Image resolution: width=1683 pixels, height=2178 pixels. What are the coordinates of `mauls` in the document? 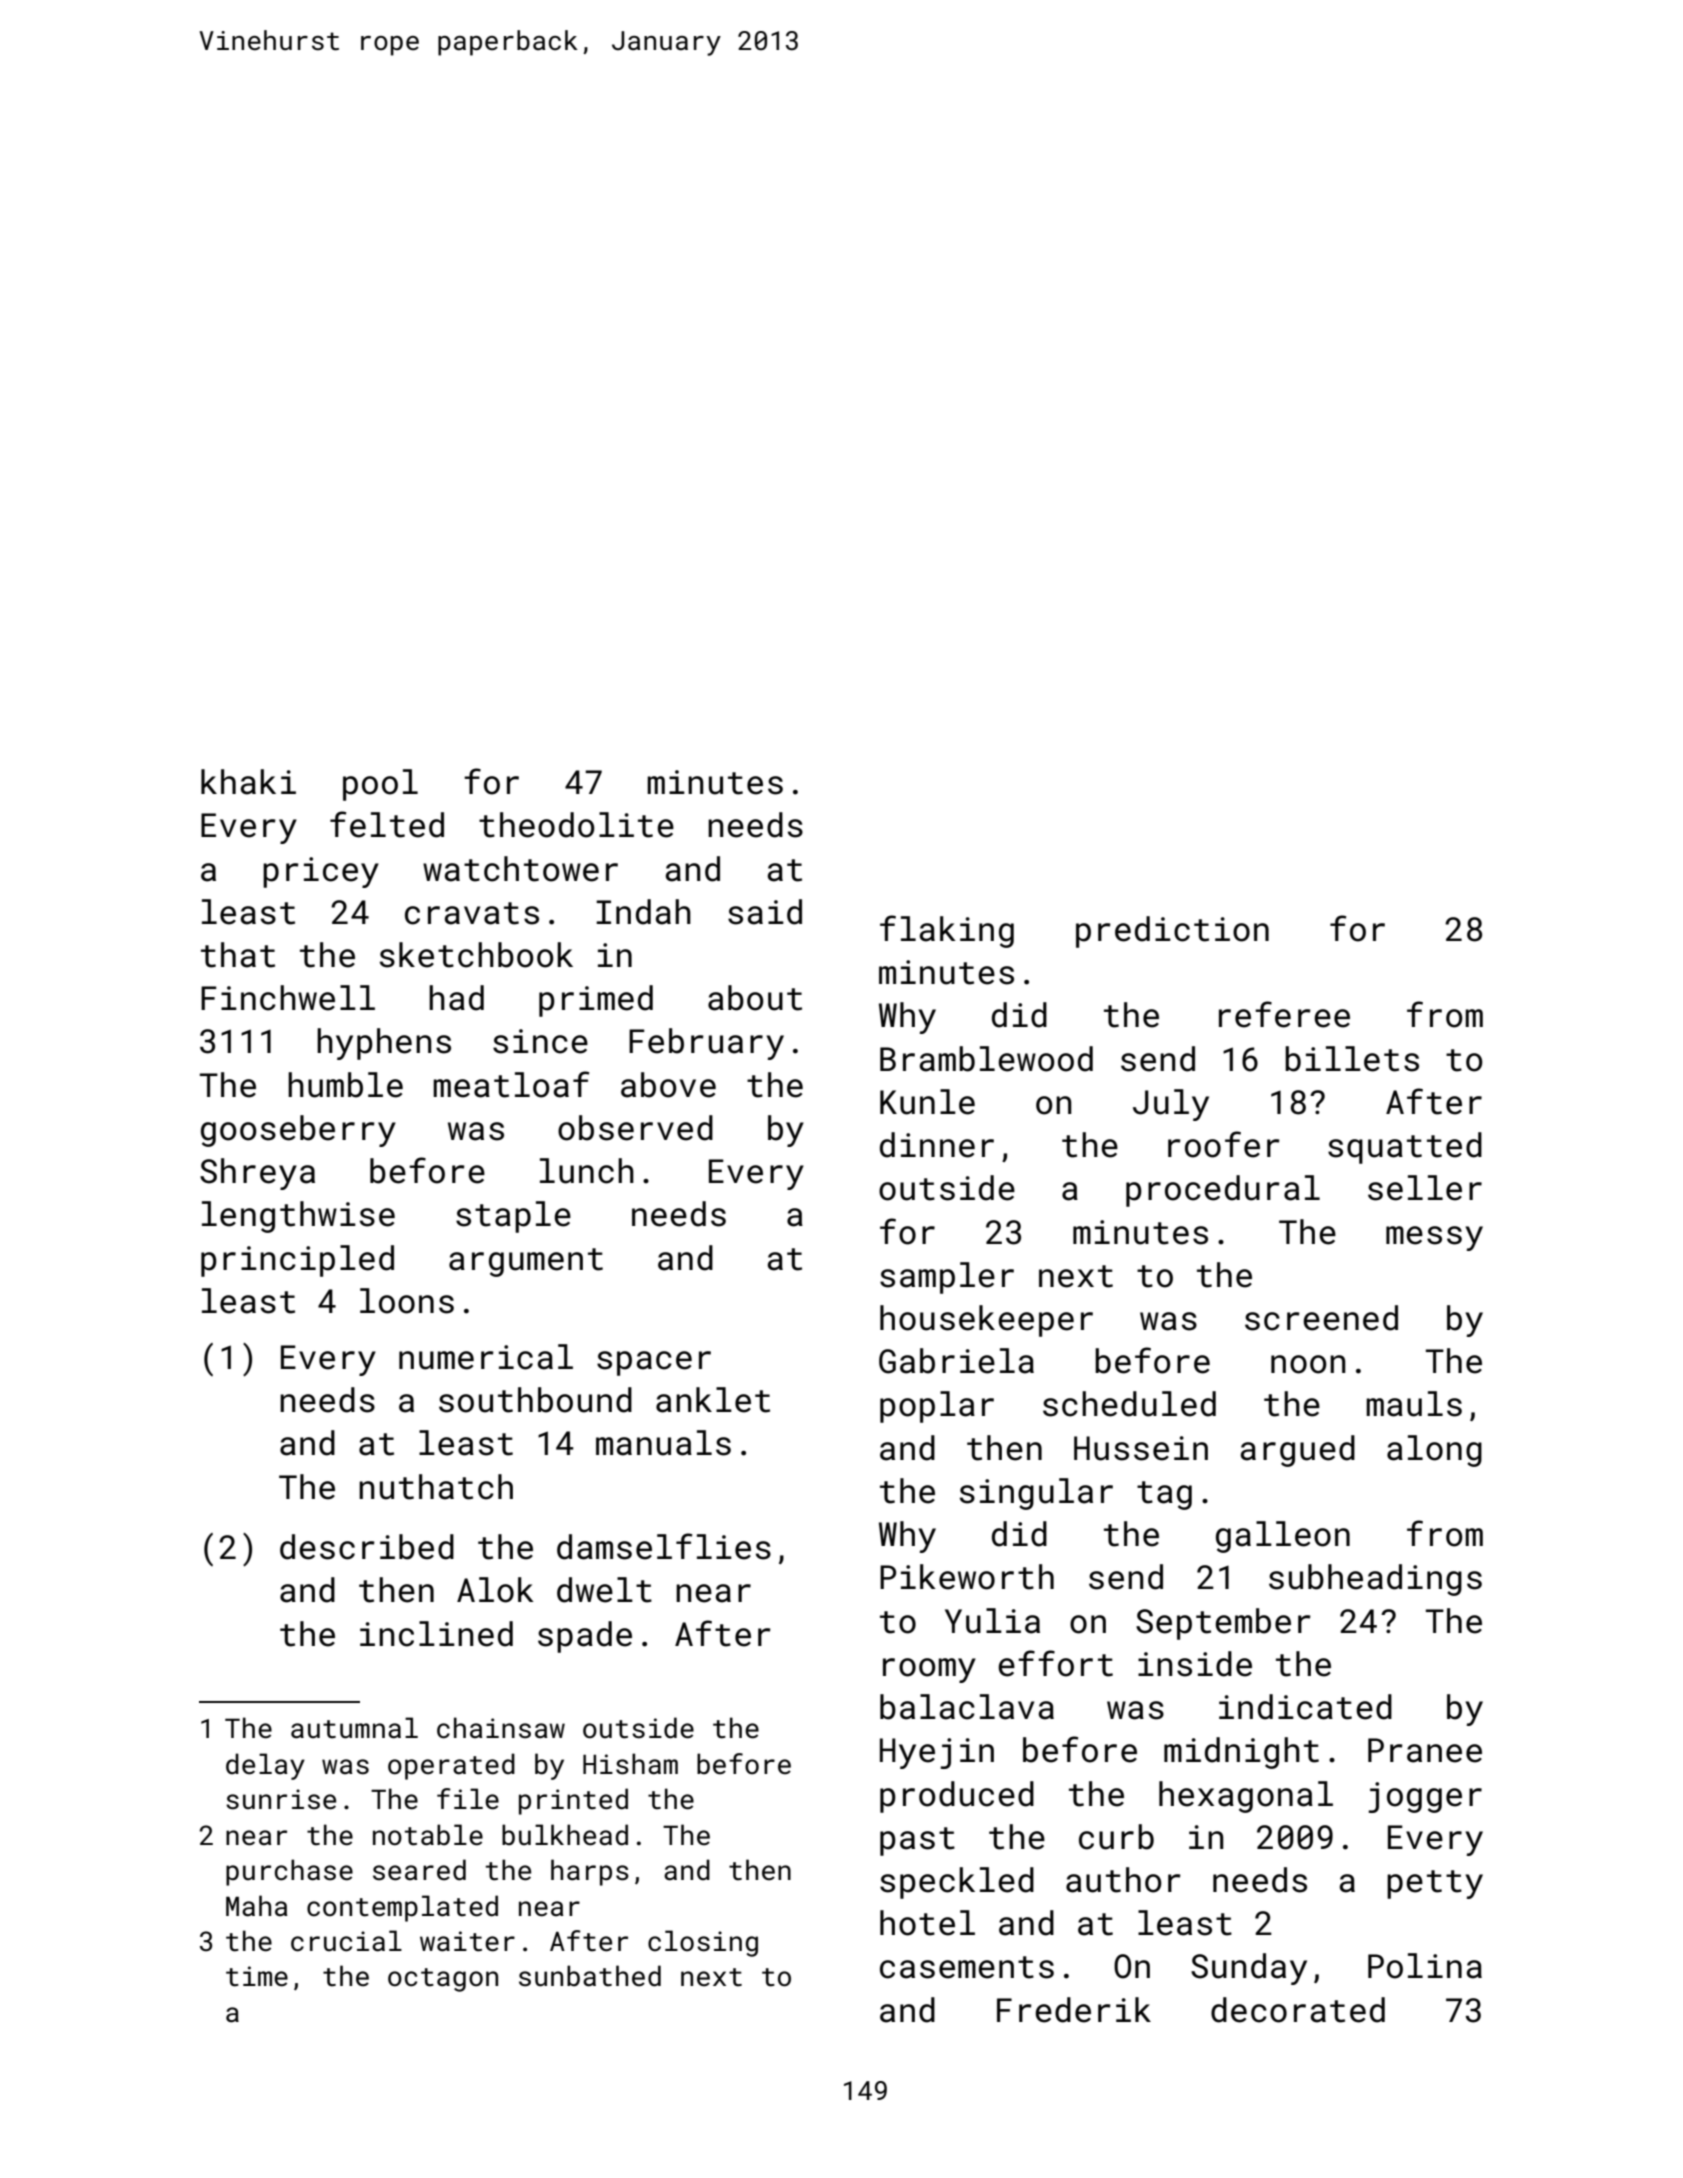 It's located at (1414, 1404).
